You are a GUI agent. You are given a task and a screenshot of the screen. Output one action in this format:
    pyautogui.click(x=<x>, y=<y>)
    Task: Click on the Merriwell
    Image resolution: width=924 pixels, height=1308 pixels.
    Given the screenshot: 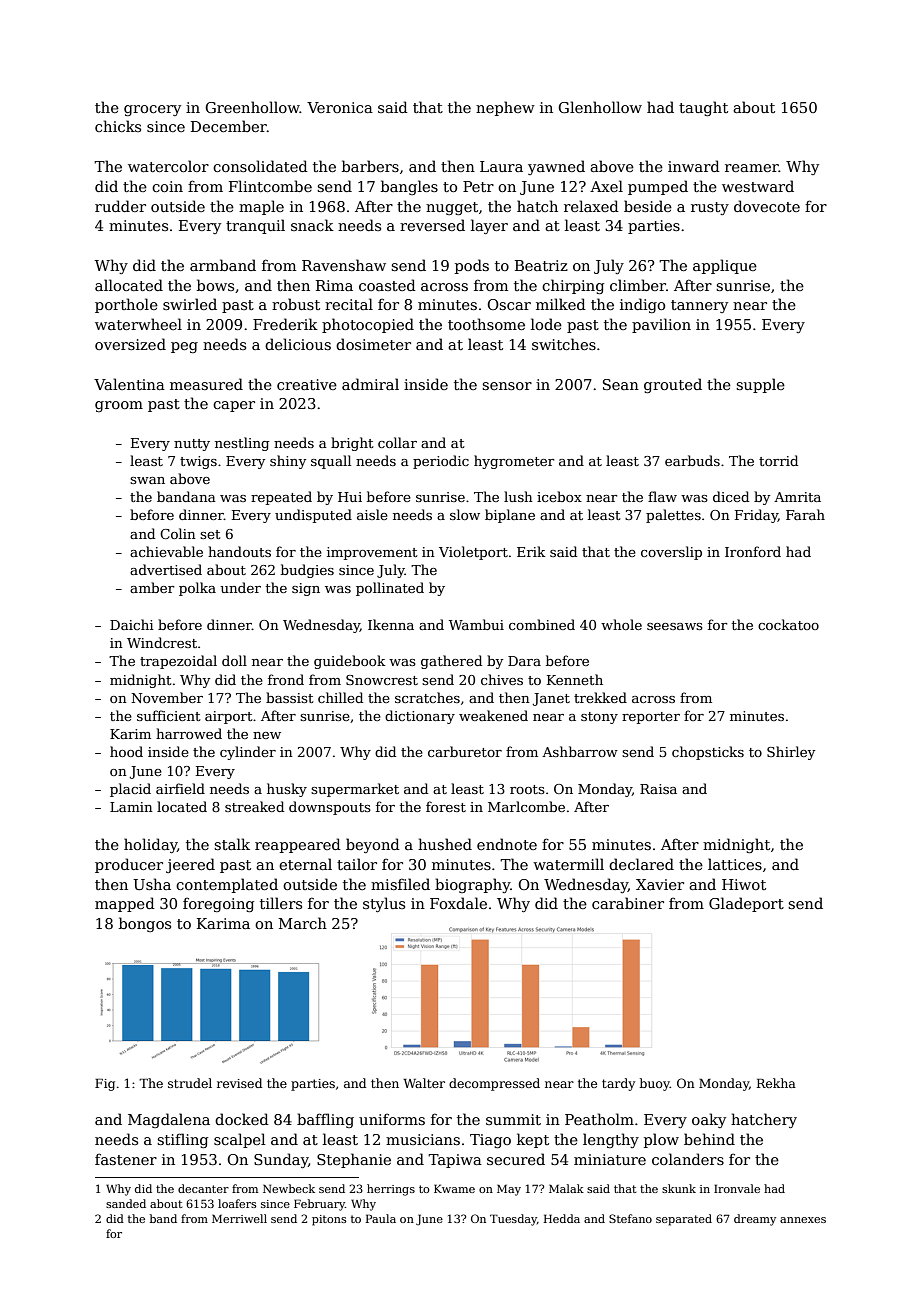 What is the action you would take?
    pyautogui.click(x=239, y=1218)
